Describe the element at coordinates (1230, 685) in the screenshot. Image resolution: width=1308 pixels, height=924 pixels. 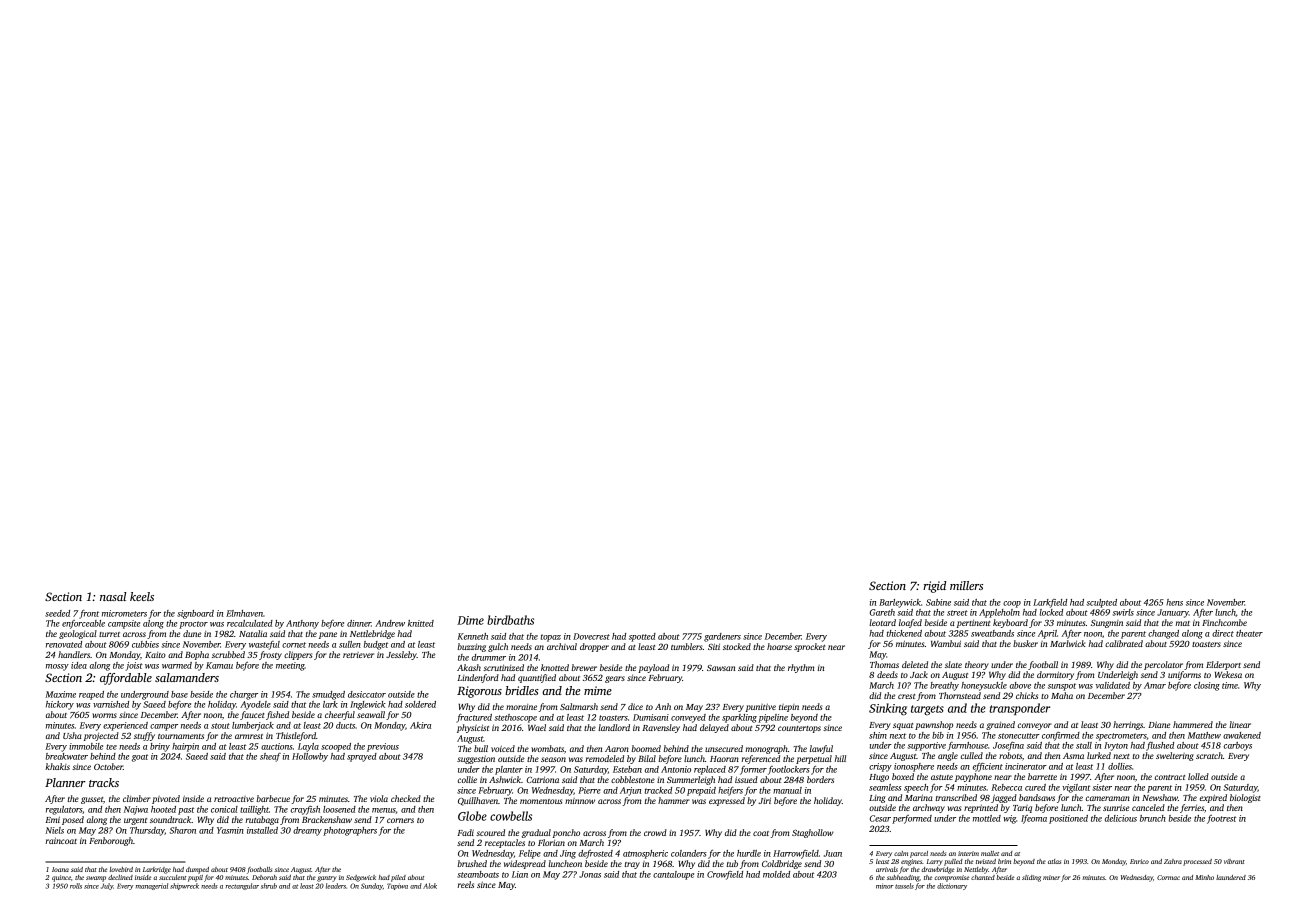
I see `time` at that location.
